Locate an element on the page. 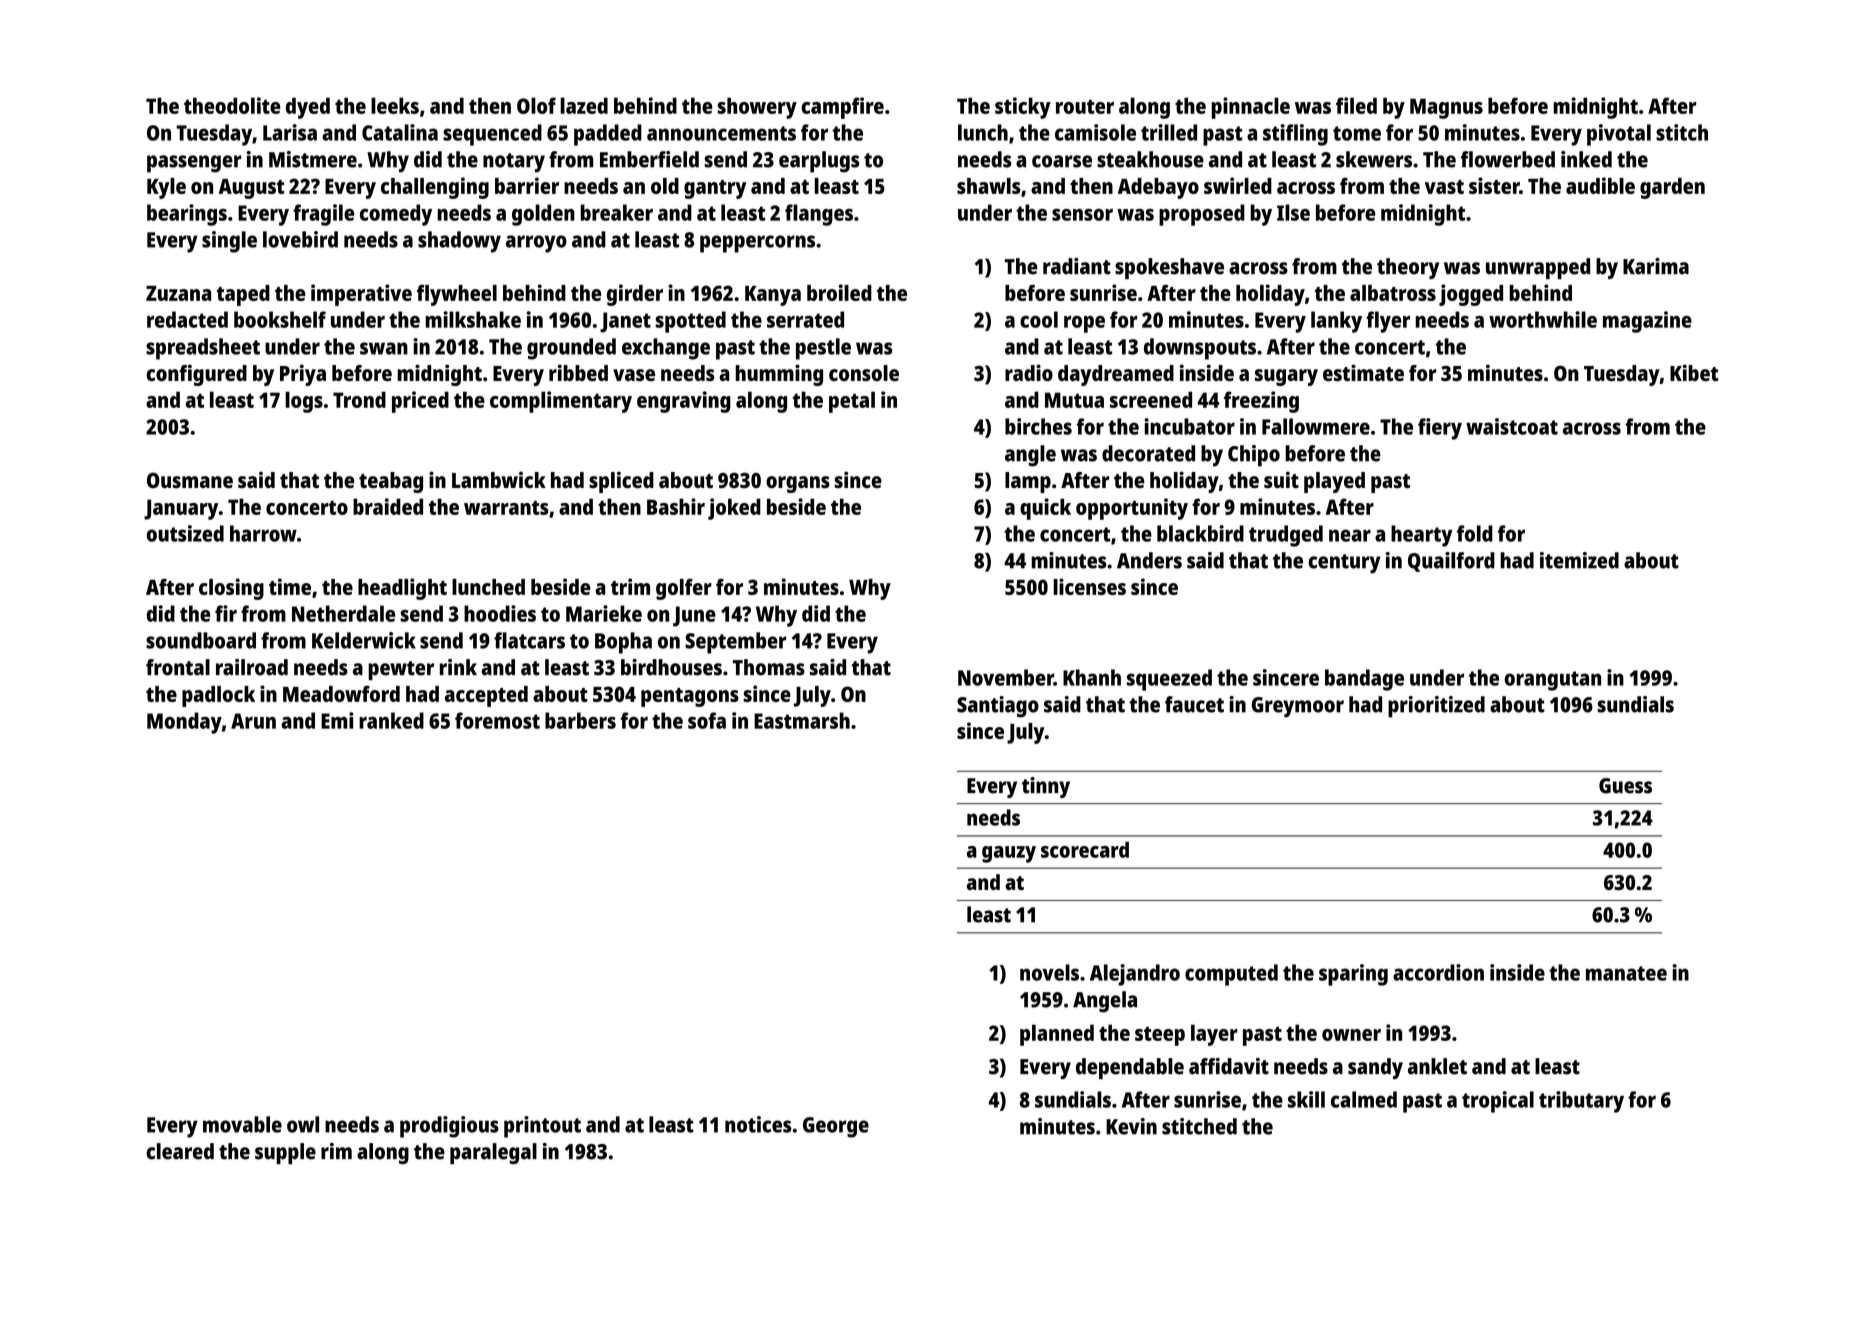 This page has width=1866, height=1319. flywheel is located at coordinates (457, 295).
